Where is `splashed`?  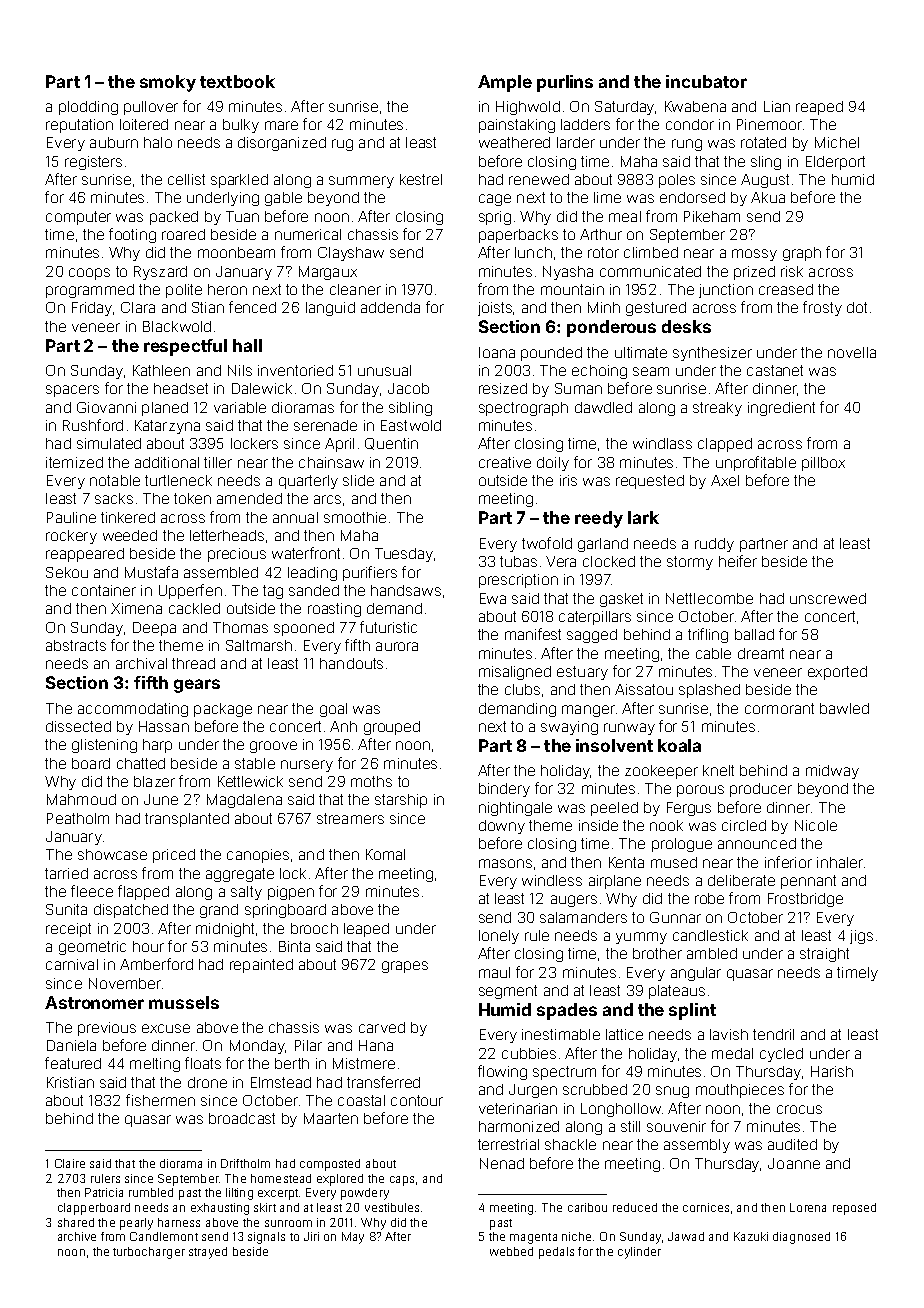 splashed is located at coordinates (709, 691).
